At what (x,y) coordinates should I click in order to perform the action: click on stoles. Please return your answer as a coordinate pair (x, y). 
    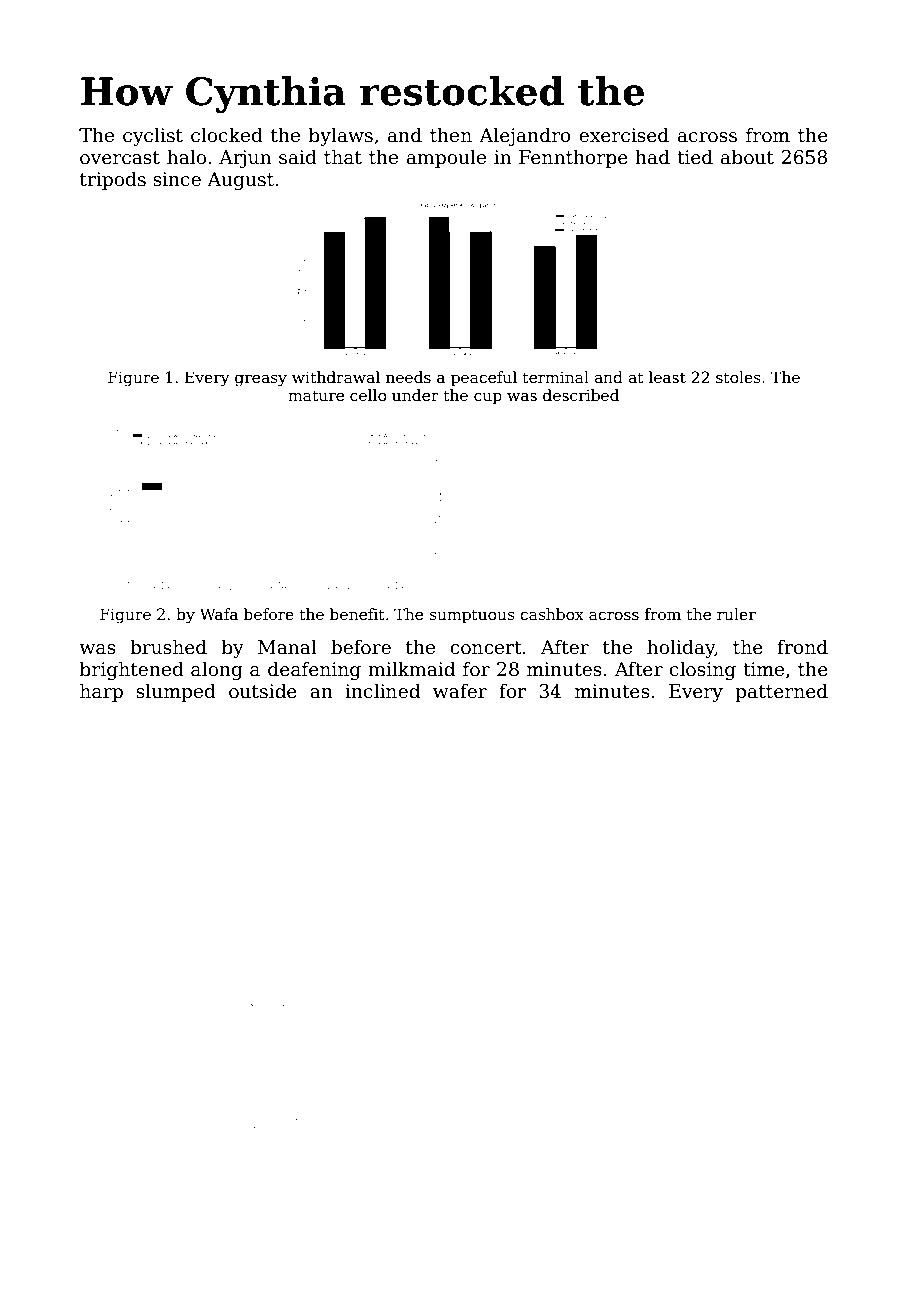
    Looking at the image, I should click on (738, 377).
